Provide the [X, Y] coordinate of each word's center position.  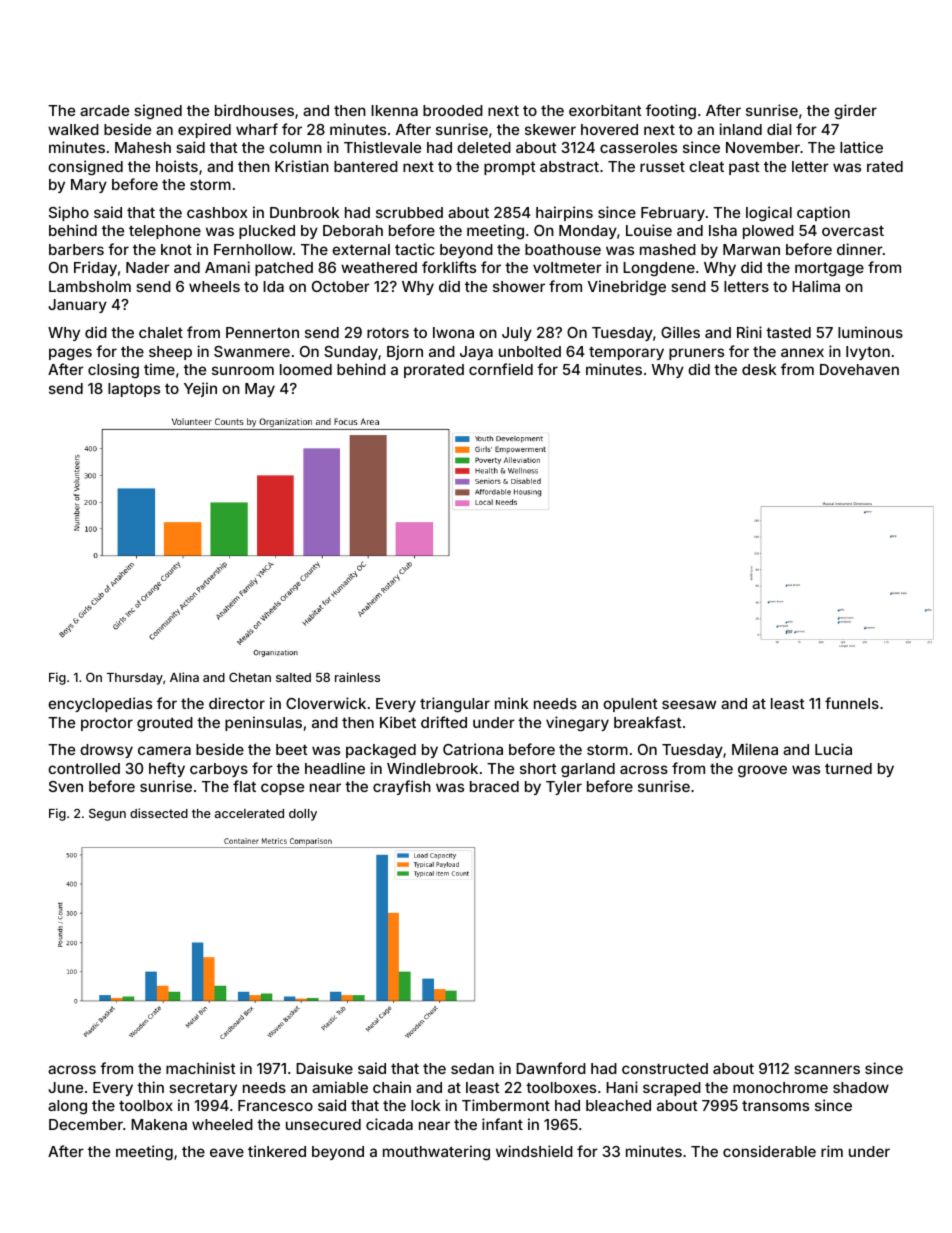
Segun [107, 814]
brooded [453, 110]
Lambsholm [90, 286]
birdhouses [254, 110]
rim [832, 1151]
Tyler [564, 788]
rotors [388, 332]
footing [671, 111]
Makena [159, 1124]
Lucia [833, 749]
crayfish [402, 787]
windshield [534, 1151]
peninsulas [263, 723]
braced [494, 786]
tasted [788, 332]
